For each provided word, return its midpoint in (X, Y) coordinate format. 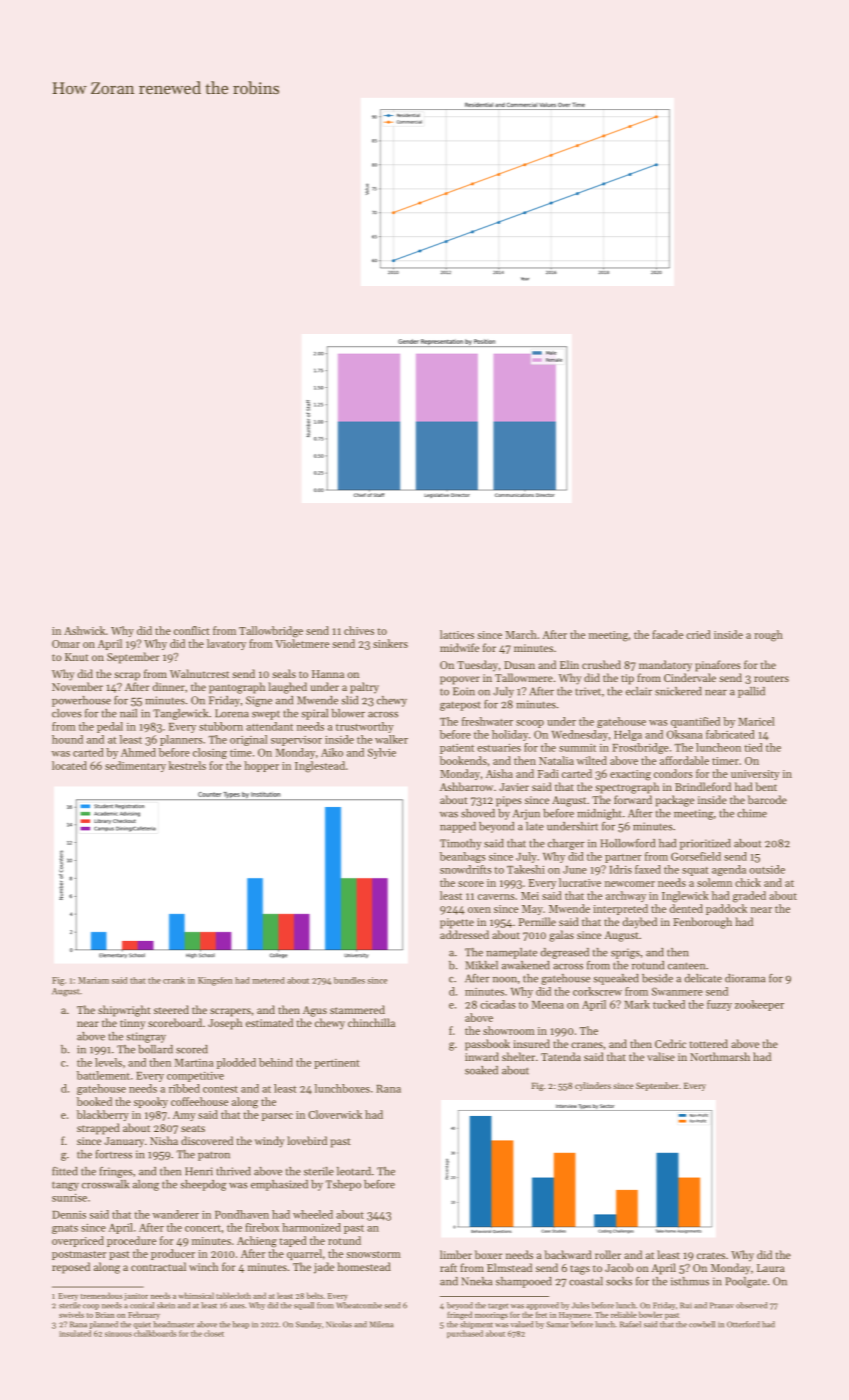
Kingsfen (215, 981)
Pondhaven (242, 1214)
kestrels (187, 765)
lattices (457, 634)
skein (166, 1305)
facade (667, 634)
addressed (464, 934)
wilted (592, 760)
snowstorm (373, 1254)
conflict (192, 630)
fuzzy (719, 1005)
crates (711, 1255)
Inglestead (320, 767)
